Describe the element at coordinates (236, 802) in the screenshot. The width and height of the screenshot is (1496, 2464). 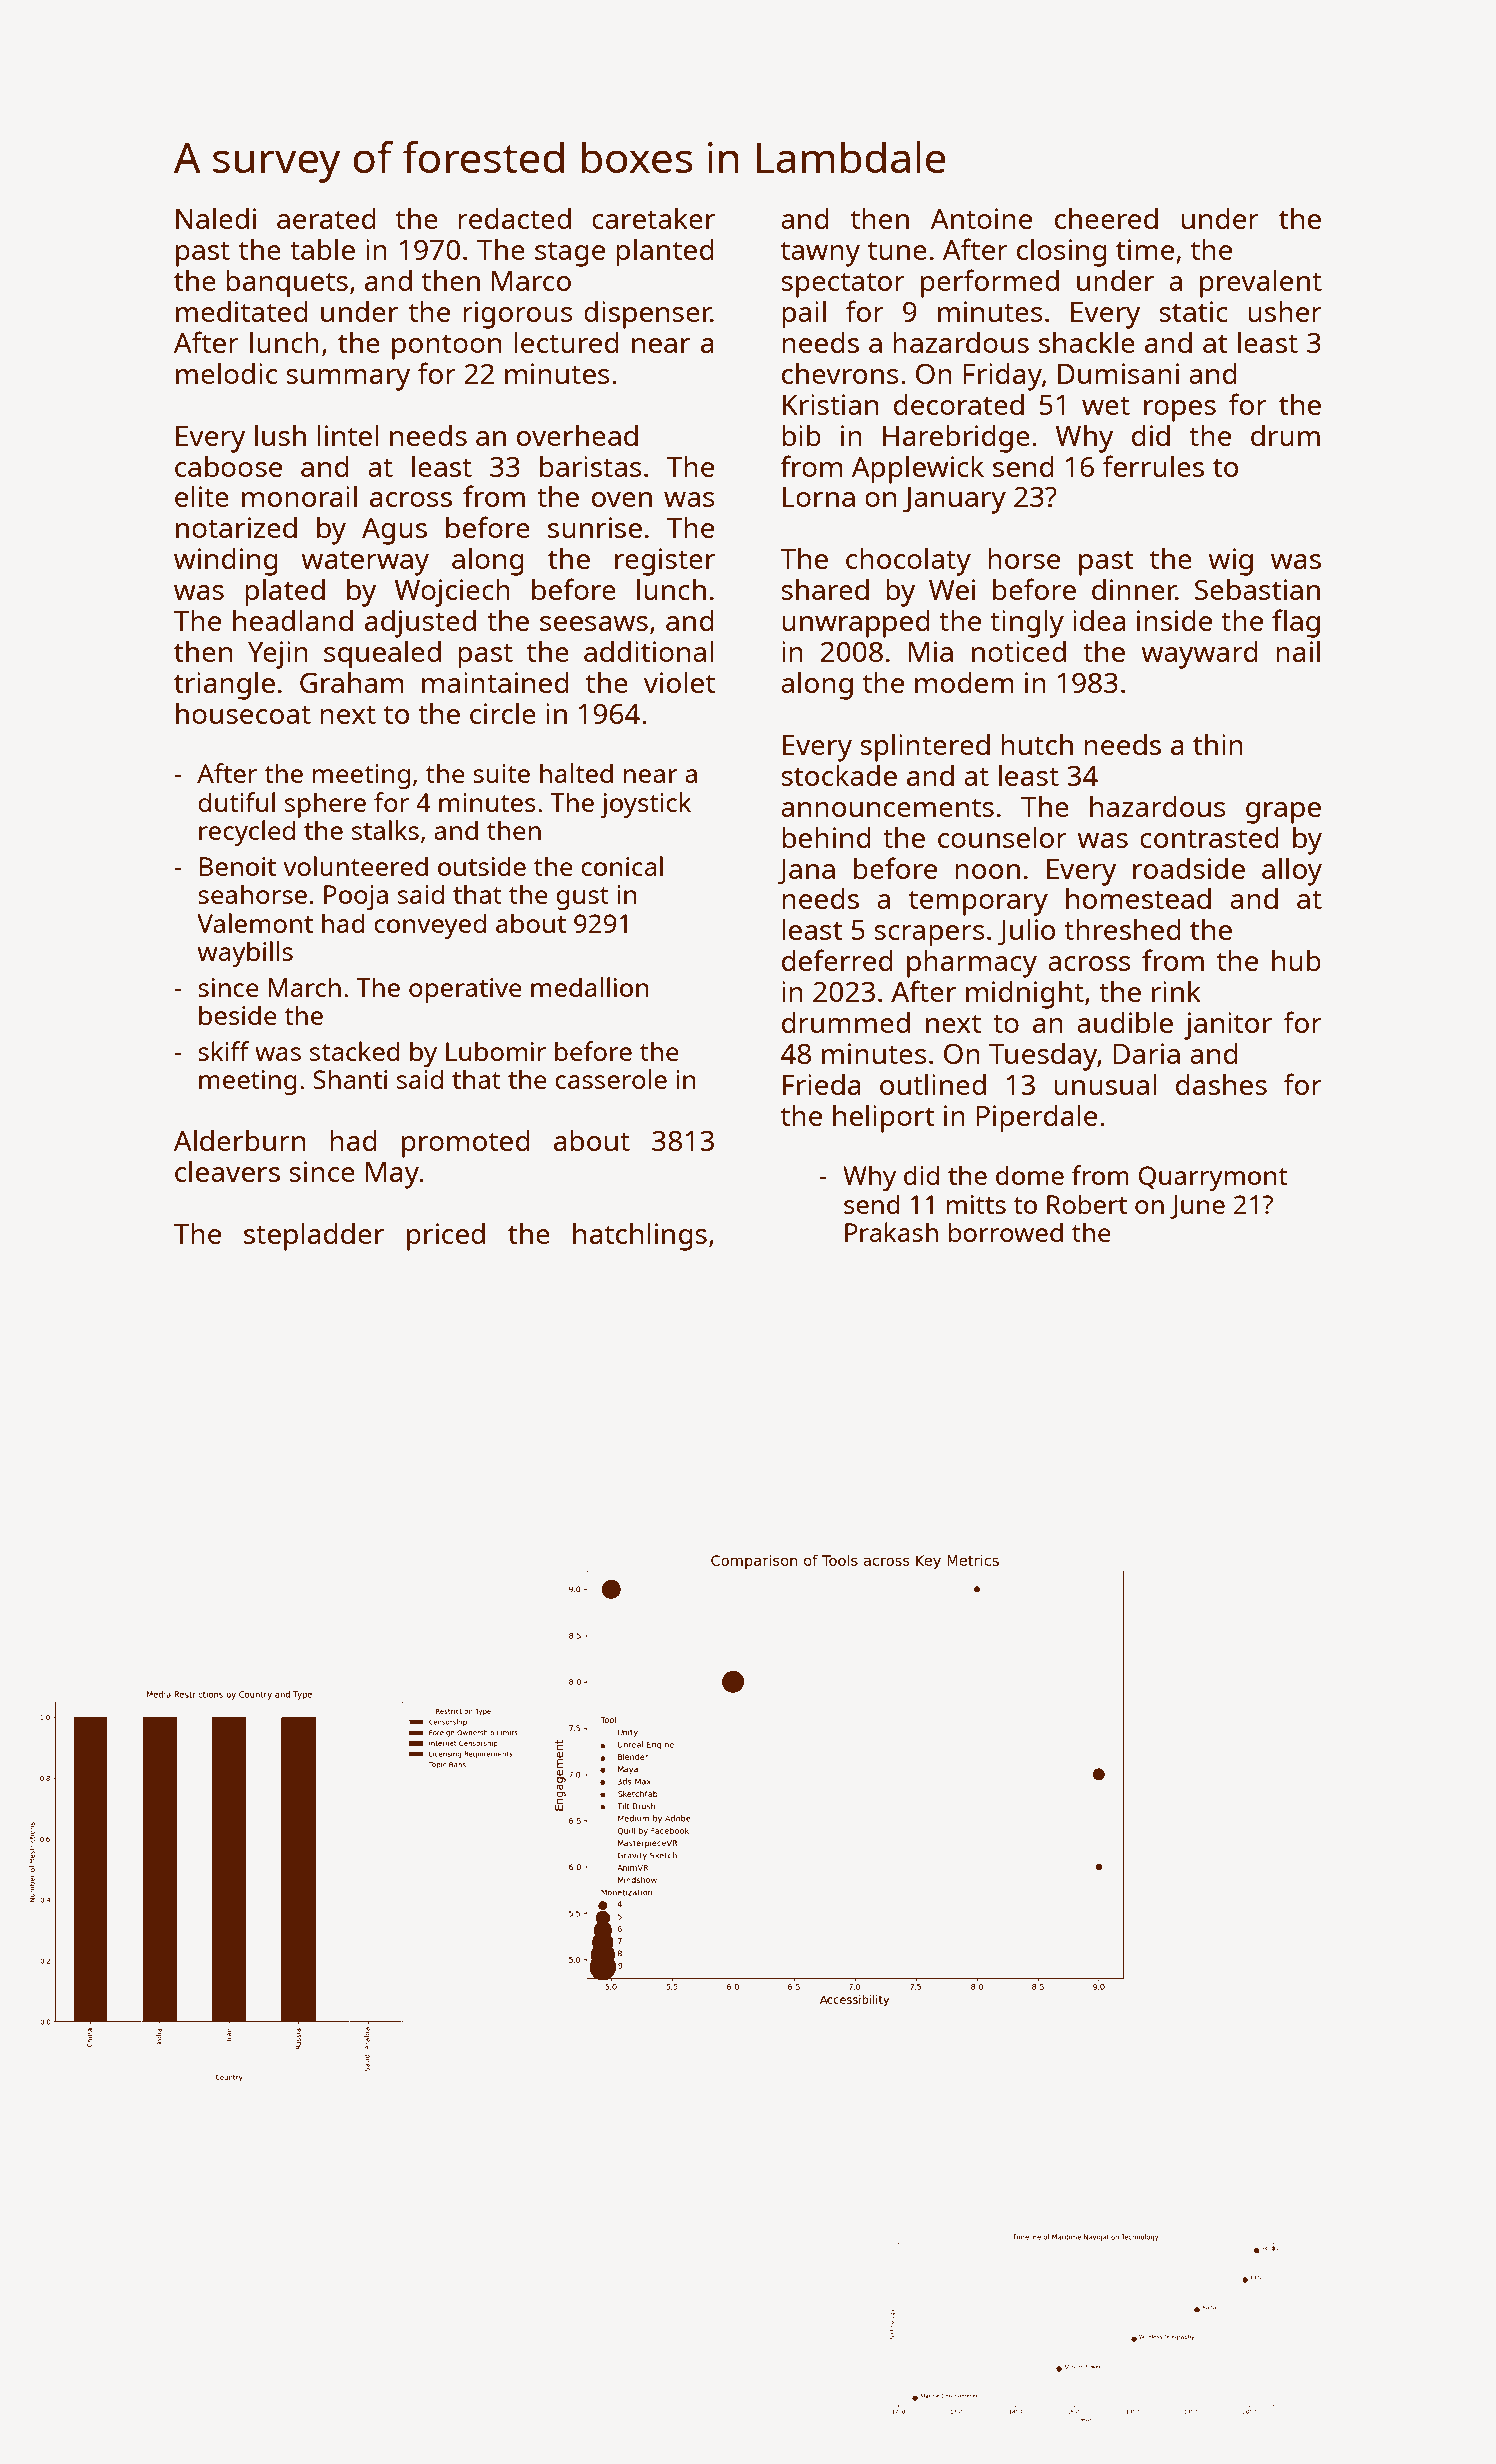
I see `dutiful` at that location.
